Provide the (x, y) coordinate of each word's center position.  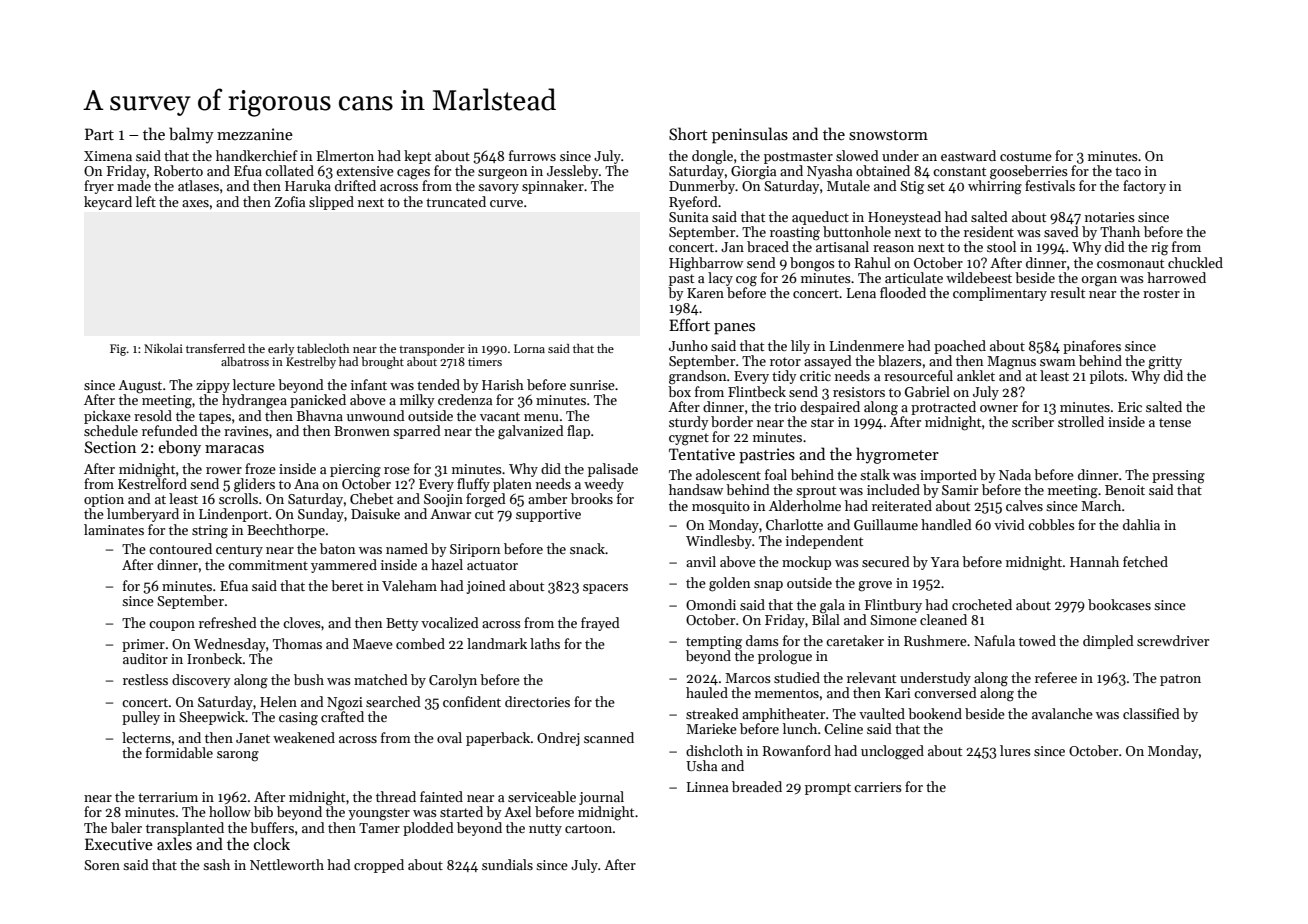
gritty (1165, 363)
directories (537, 701)
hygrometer (897, 455)
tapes (215, 418)
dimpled (1108, 642)
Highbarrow (706, 264)
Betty (402, 624)
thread (396, 796)
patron (1180, 680)
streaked (712, 713)
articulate (914, 277)
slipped (331, 203)
